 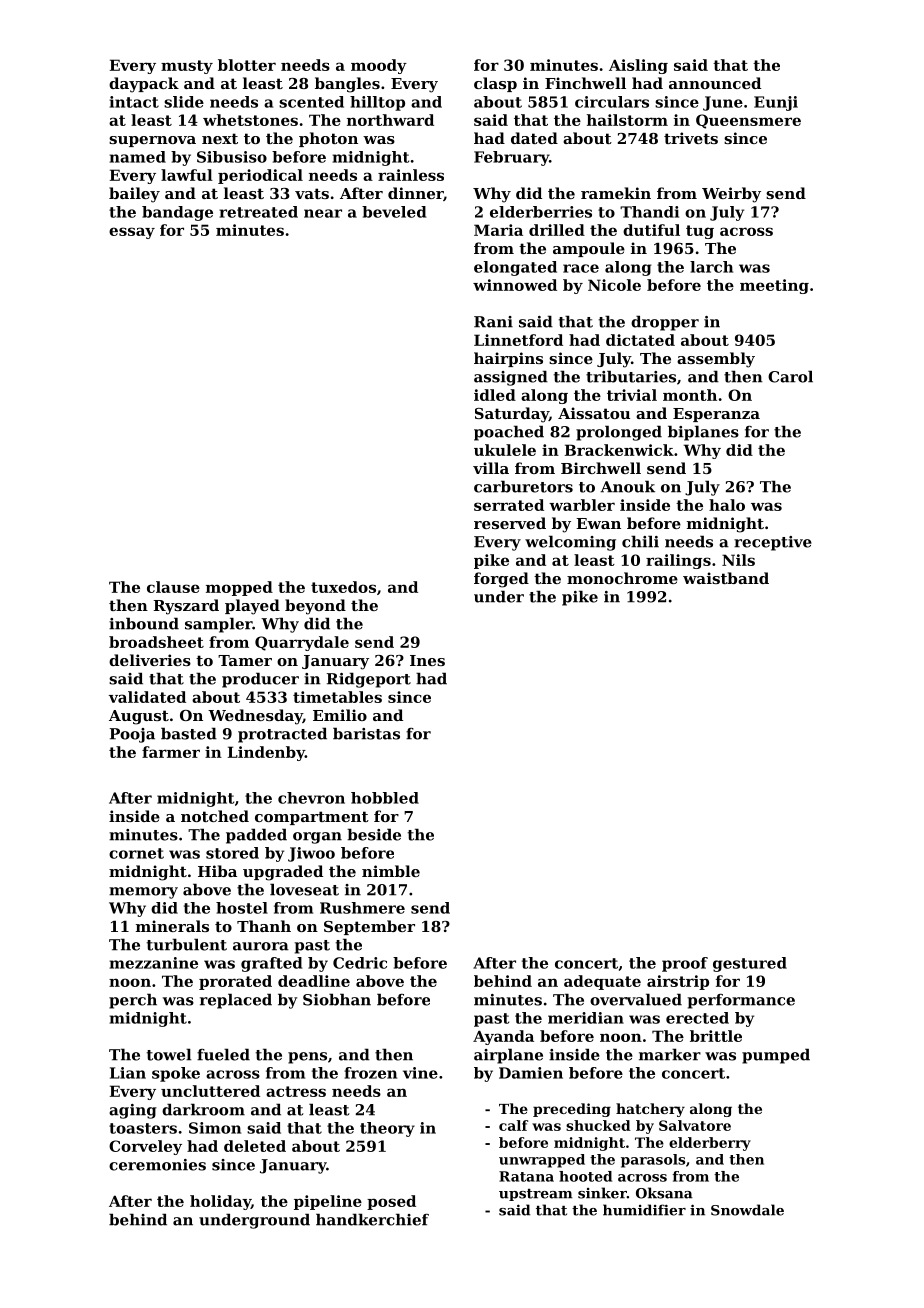 What do you see at coordinates (136, 853) in the document?
I see `cornet` at bounding box center [136, 853].
